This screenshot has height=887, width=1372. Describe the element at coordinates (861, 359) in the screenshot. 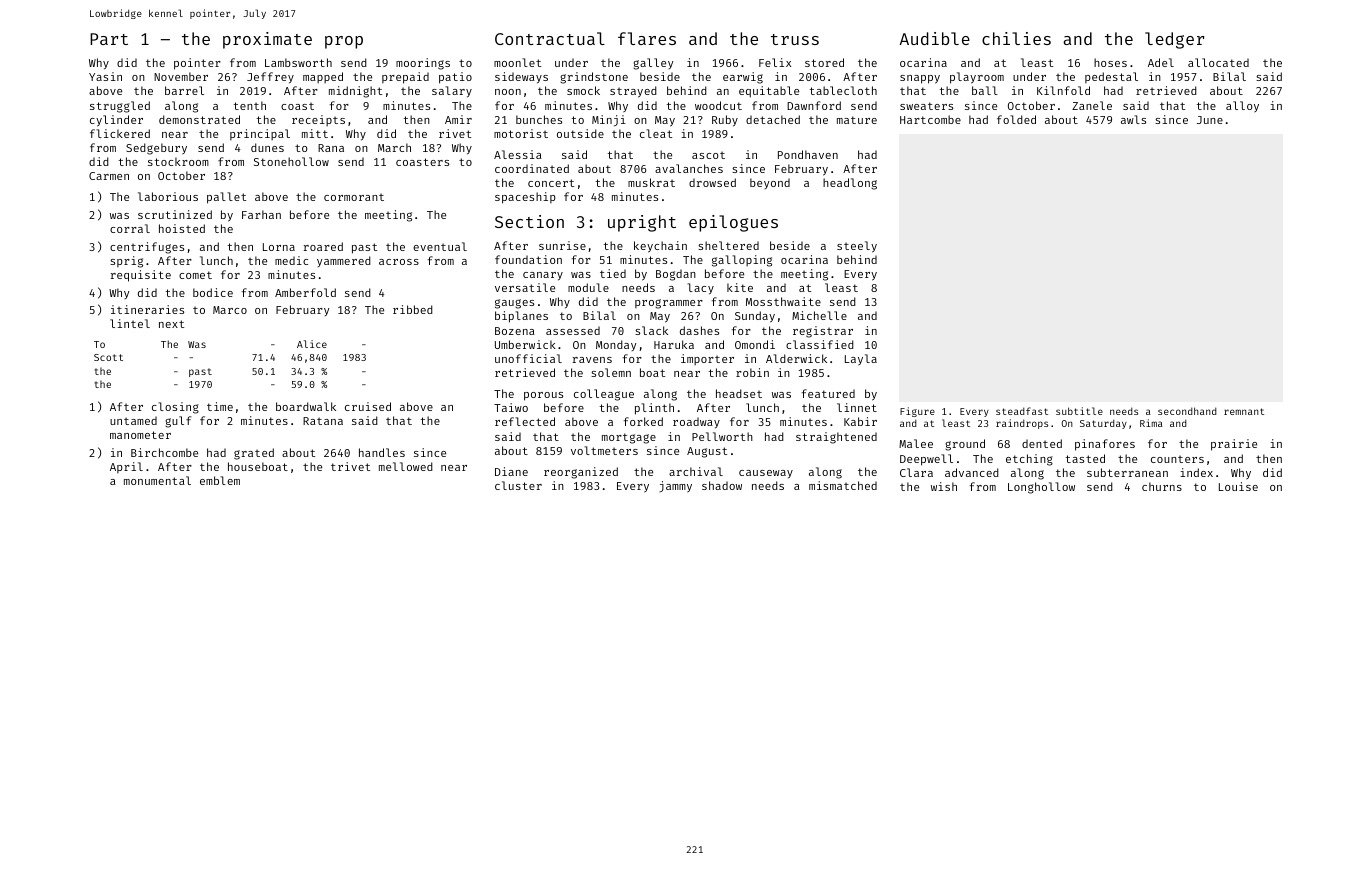

I see `Layla` at that location.
